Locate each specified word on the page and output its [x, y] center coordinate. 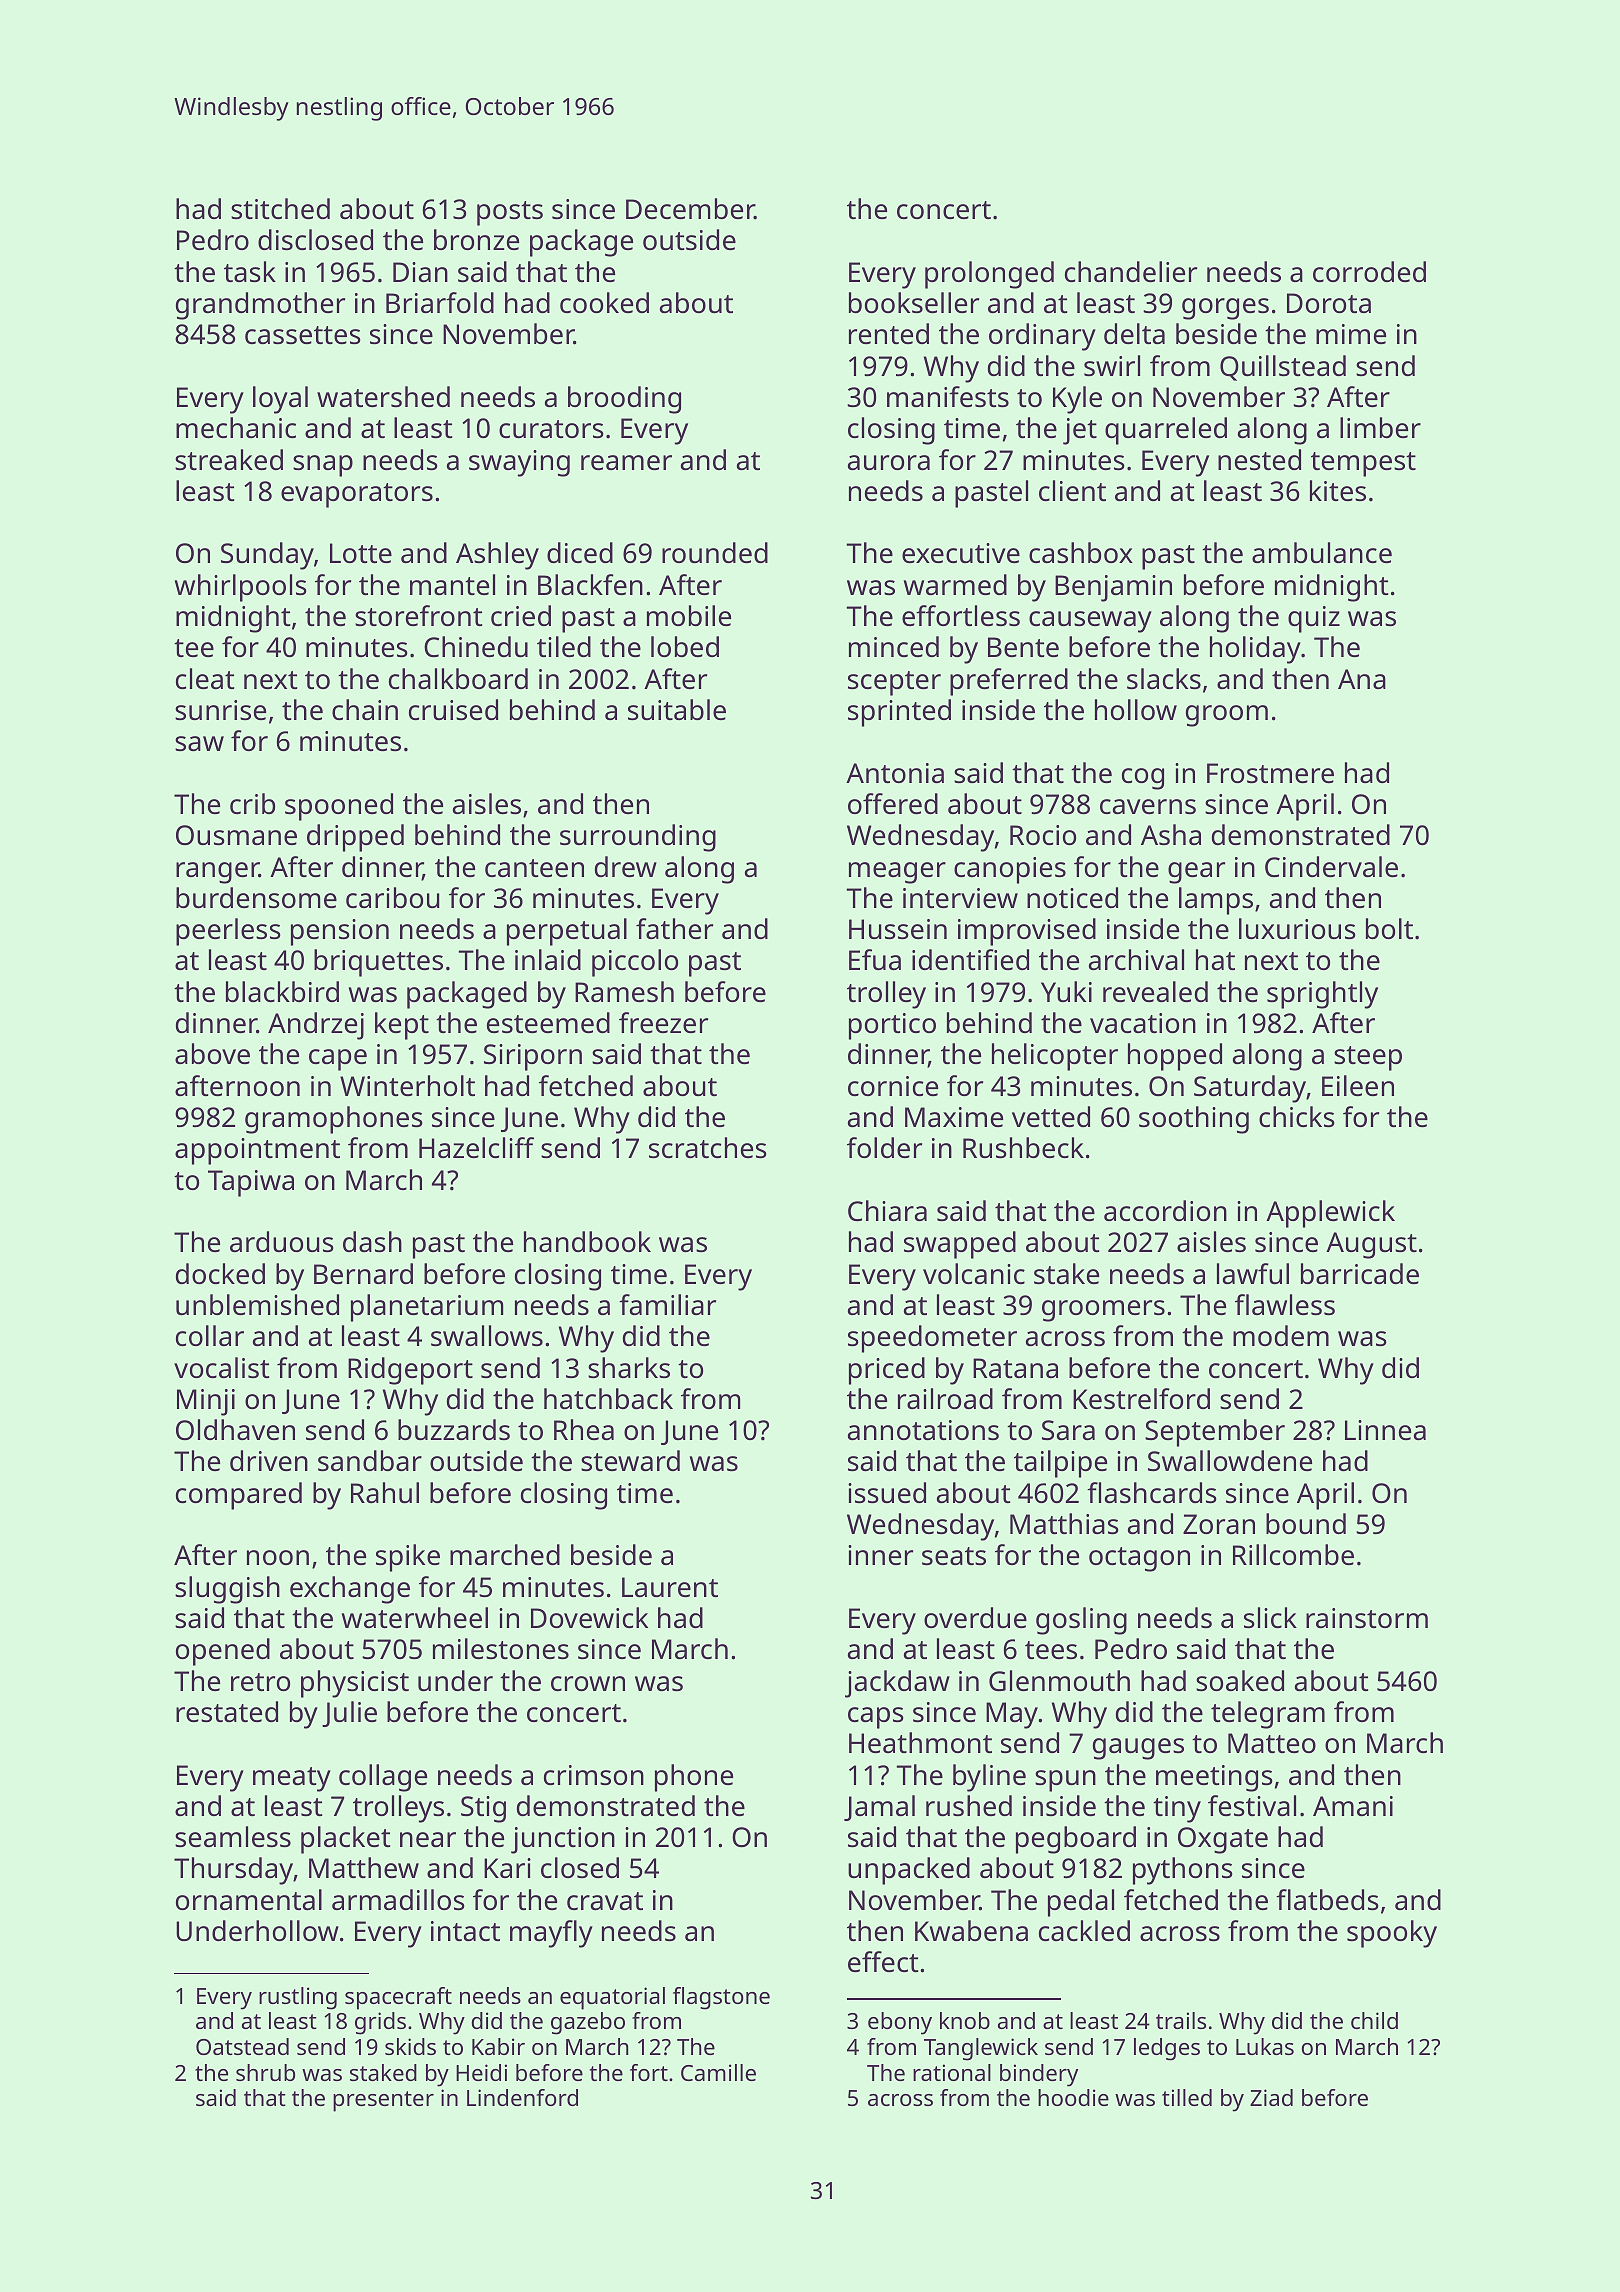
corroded [1369, 271]
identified [970, 960]
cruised [453, 710]
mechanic [236, 428]
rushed [969, 1806]
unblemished [257, 1305]
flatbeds [1327, 1900]
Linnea [1385, 1430]
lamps [1216, 901]
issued [887, 1493]
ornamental [249, 1900]
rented [889, 333]
